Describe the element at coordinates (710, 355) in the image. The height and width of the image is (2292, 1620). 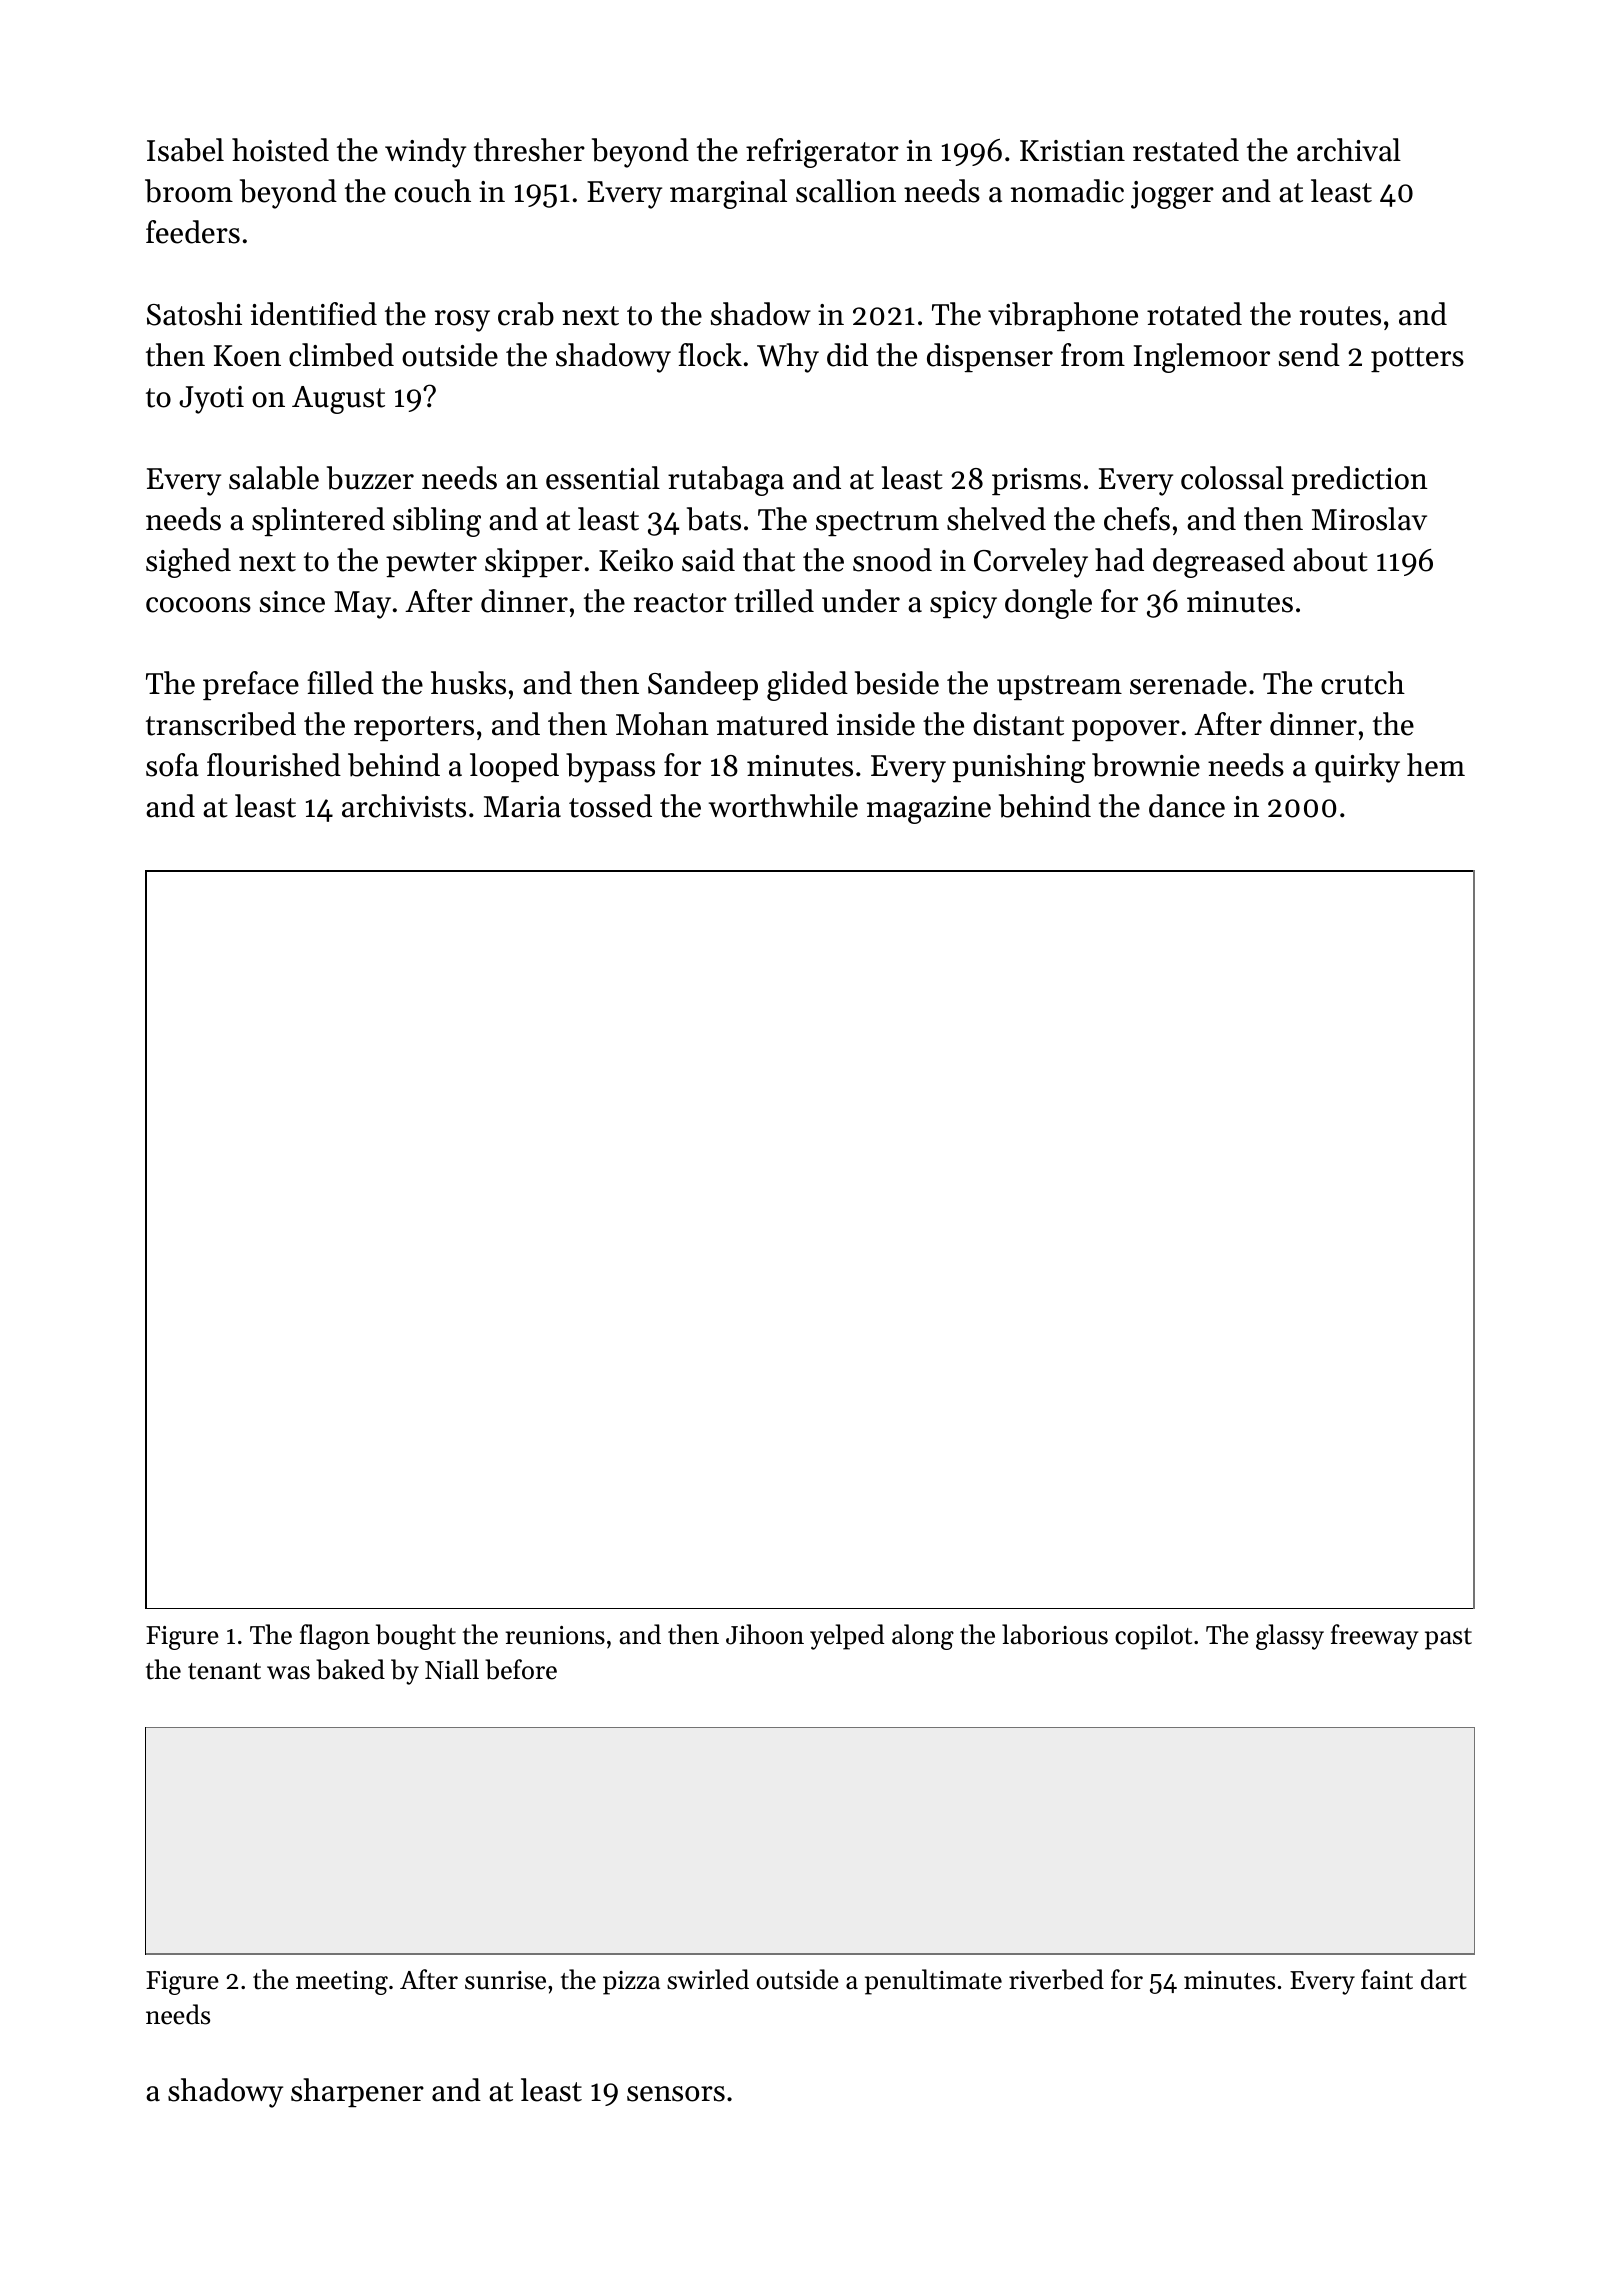
I see `flock` at that location.
